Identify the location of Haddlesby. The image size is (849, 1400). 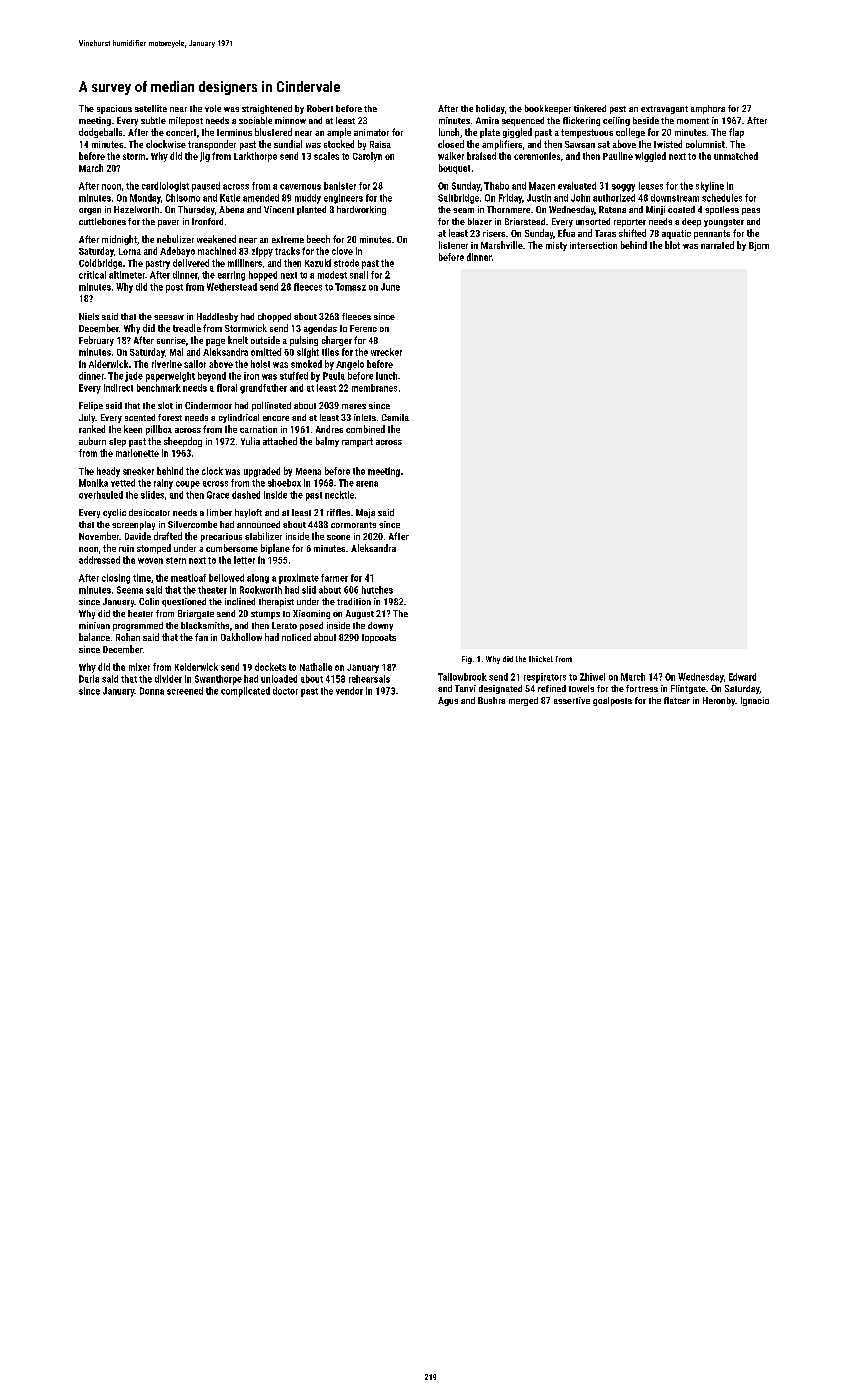
(217, 317).
